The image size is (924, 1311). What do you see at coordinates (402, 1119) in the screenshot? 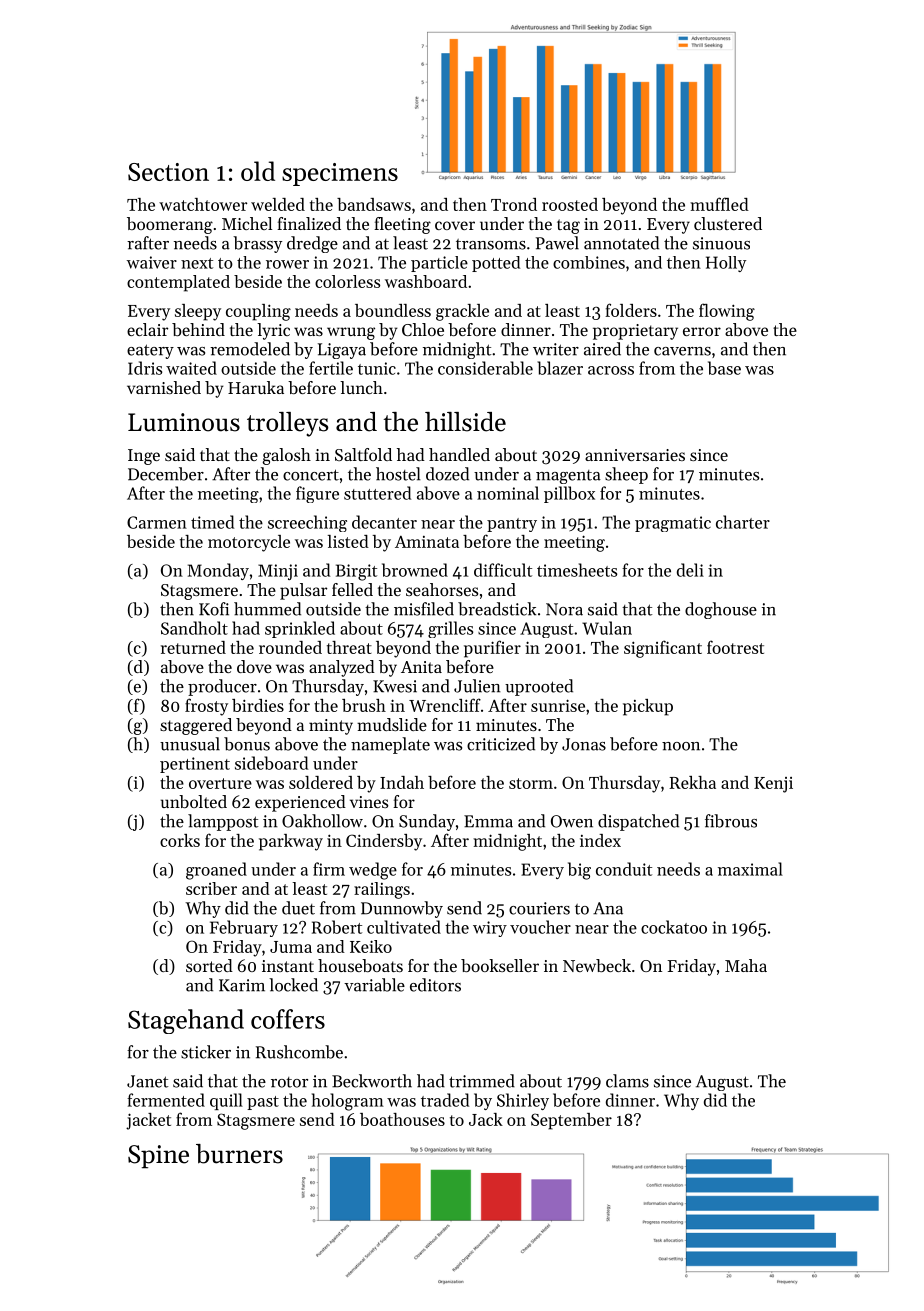
I see `boathouses` at bounding box center [402, 1119].
